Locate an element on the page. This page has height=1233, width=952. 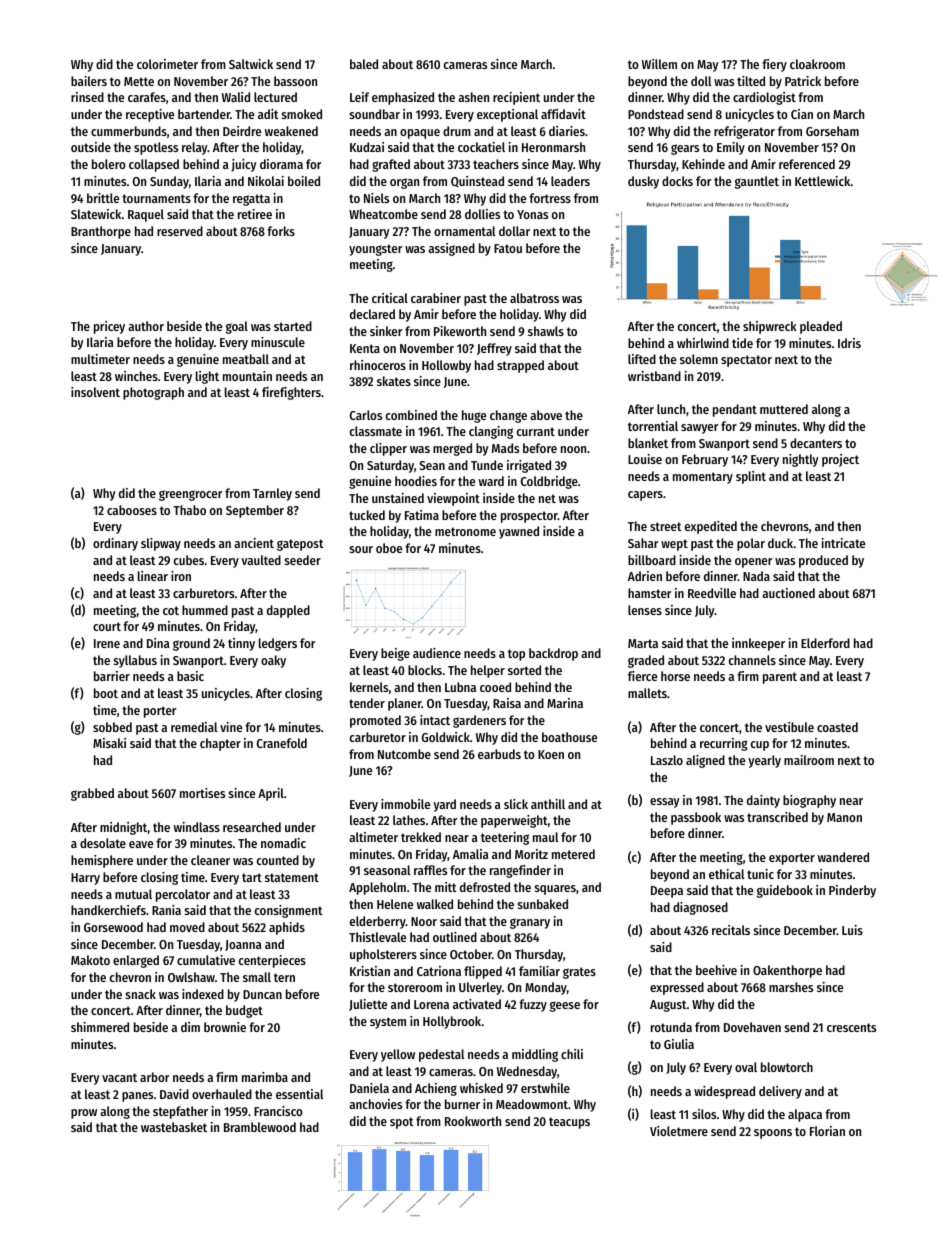
Cian is located at coordinates (802, 114).
